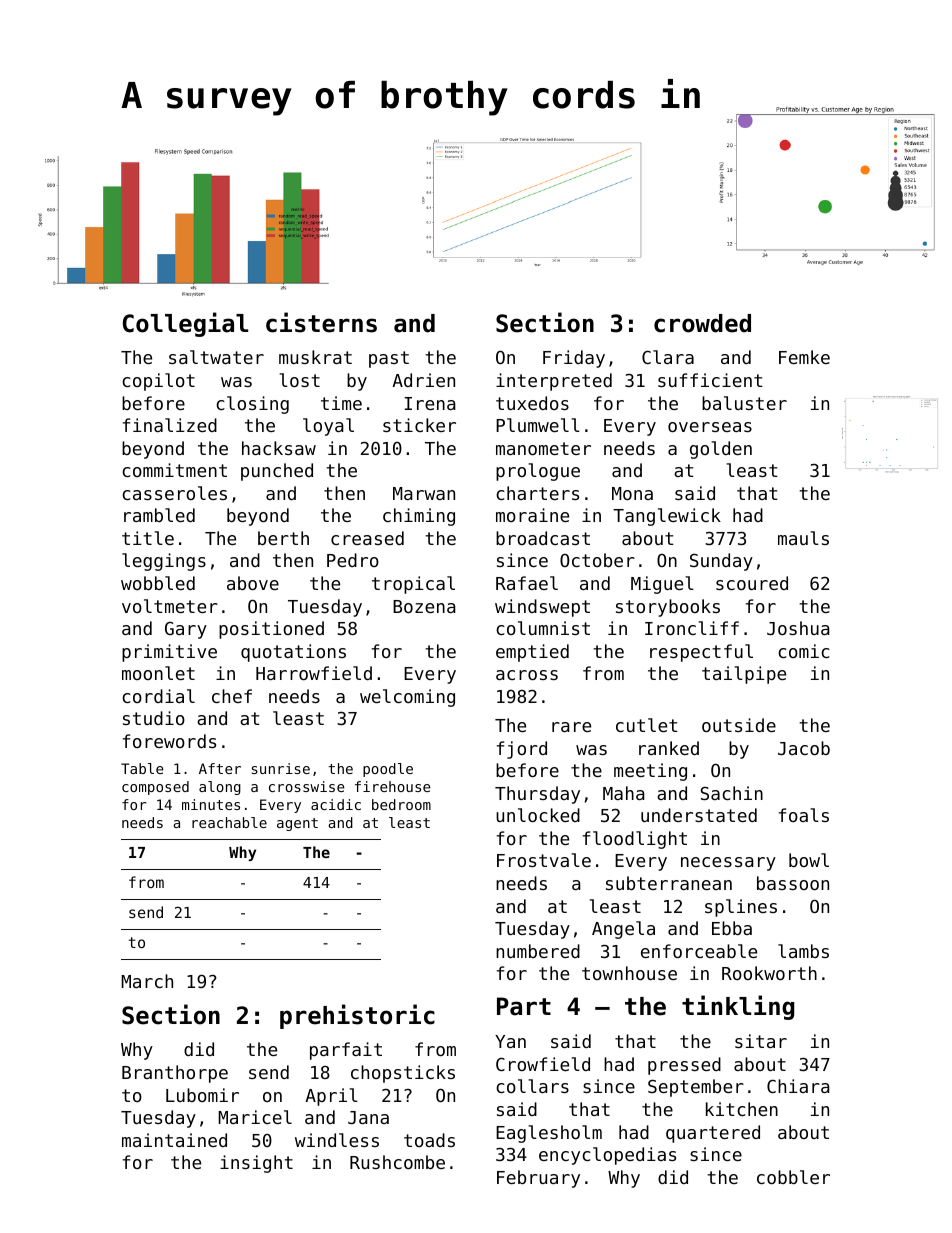  I want to click on tinkling, so click(738, 1007).
